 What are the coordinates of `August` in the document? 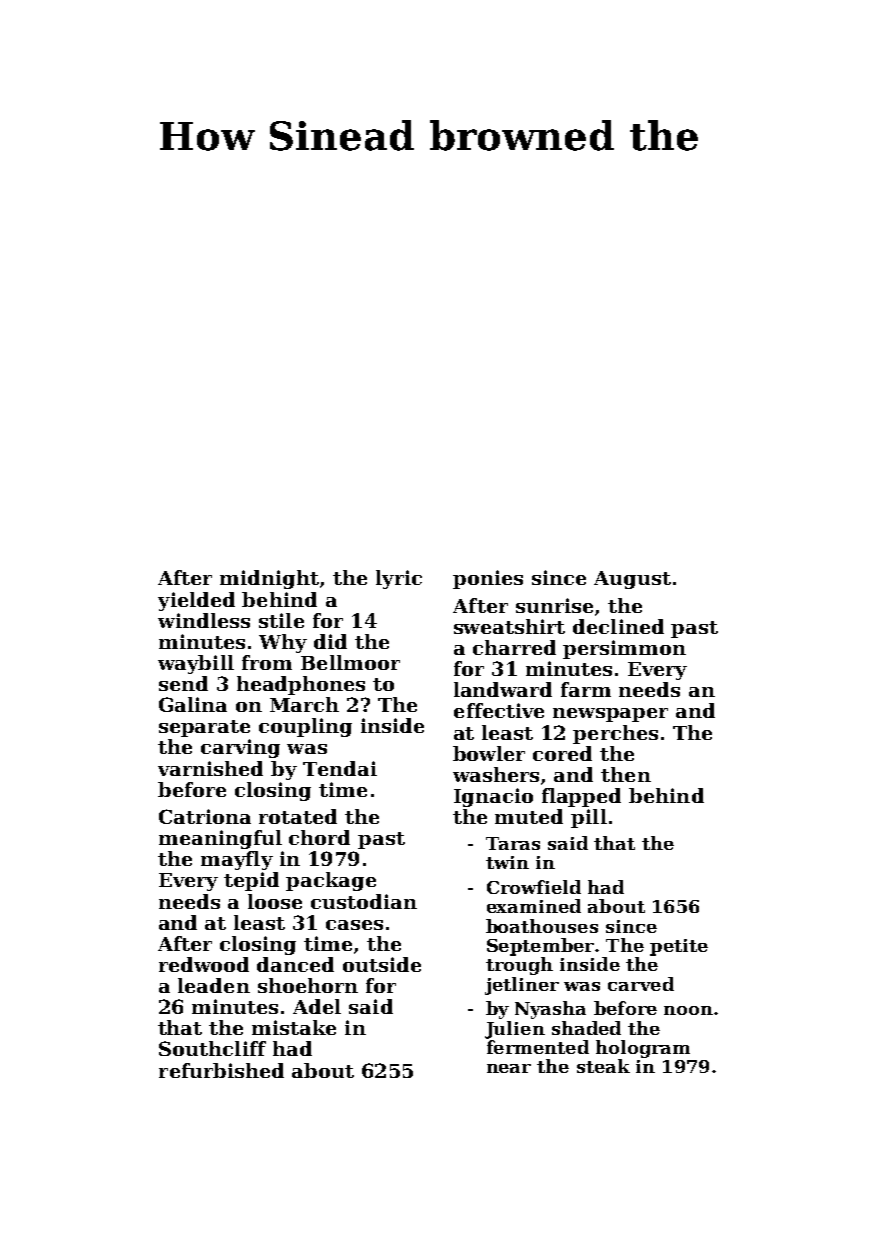 It's located at (632, 580).
